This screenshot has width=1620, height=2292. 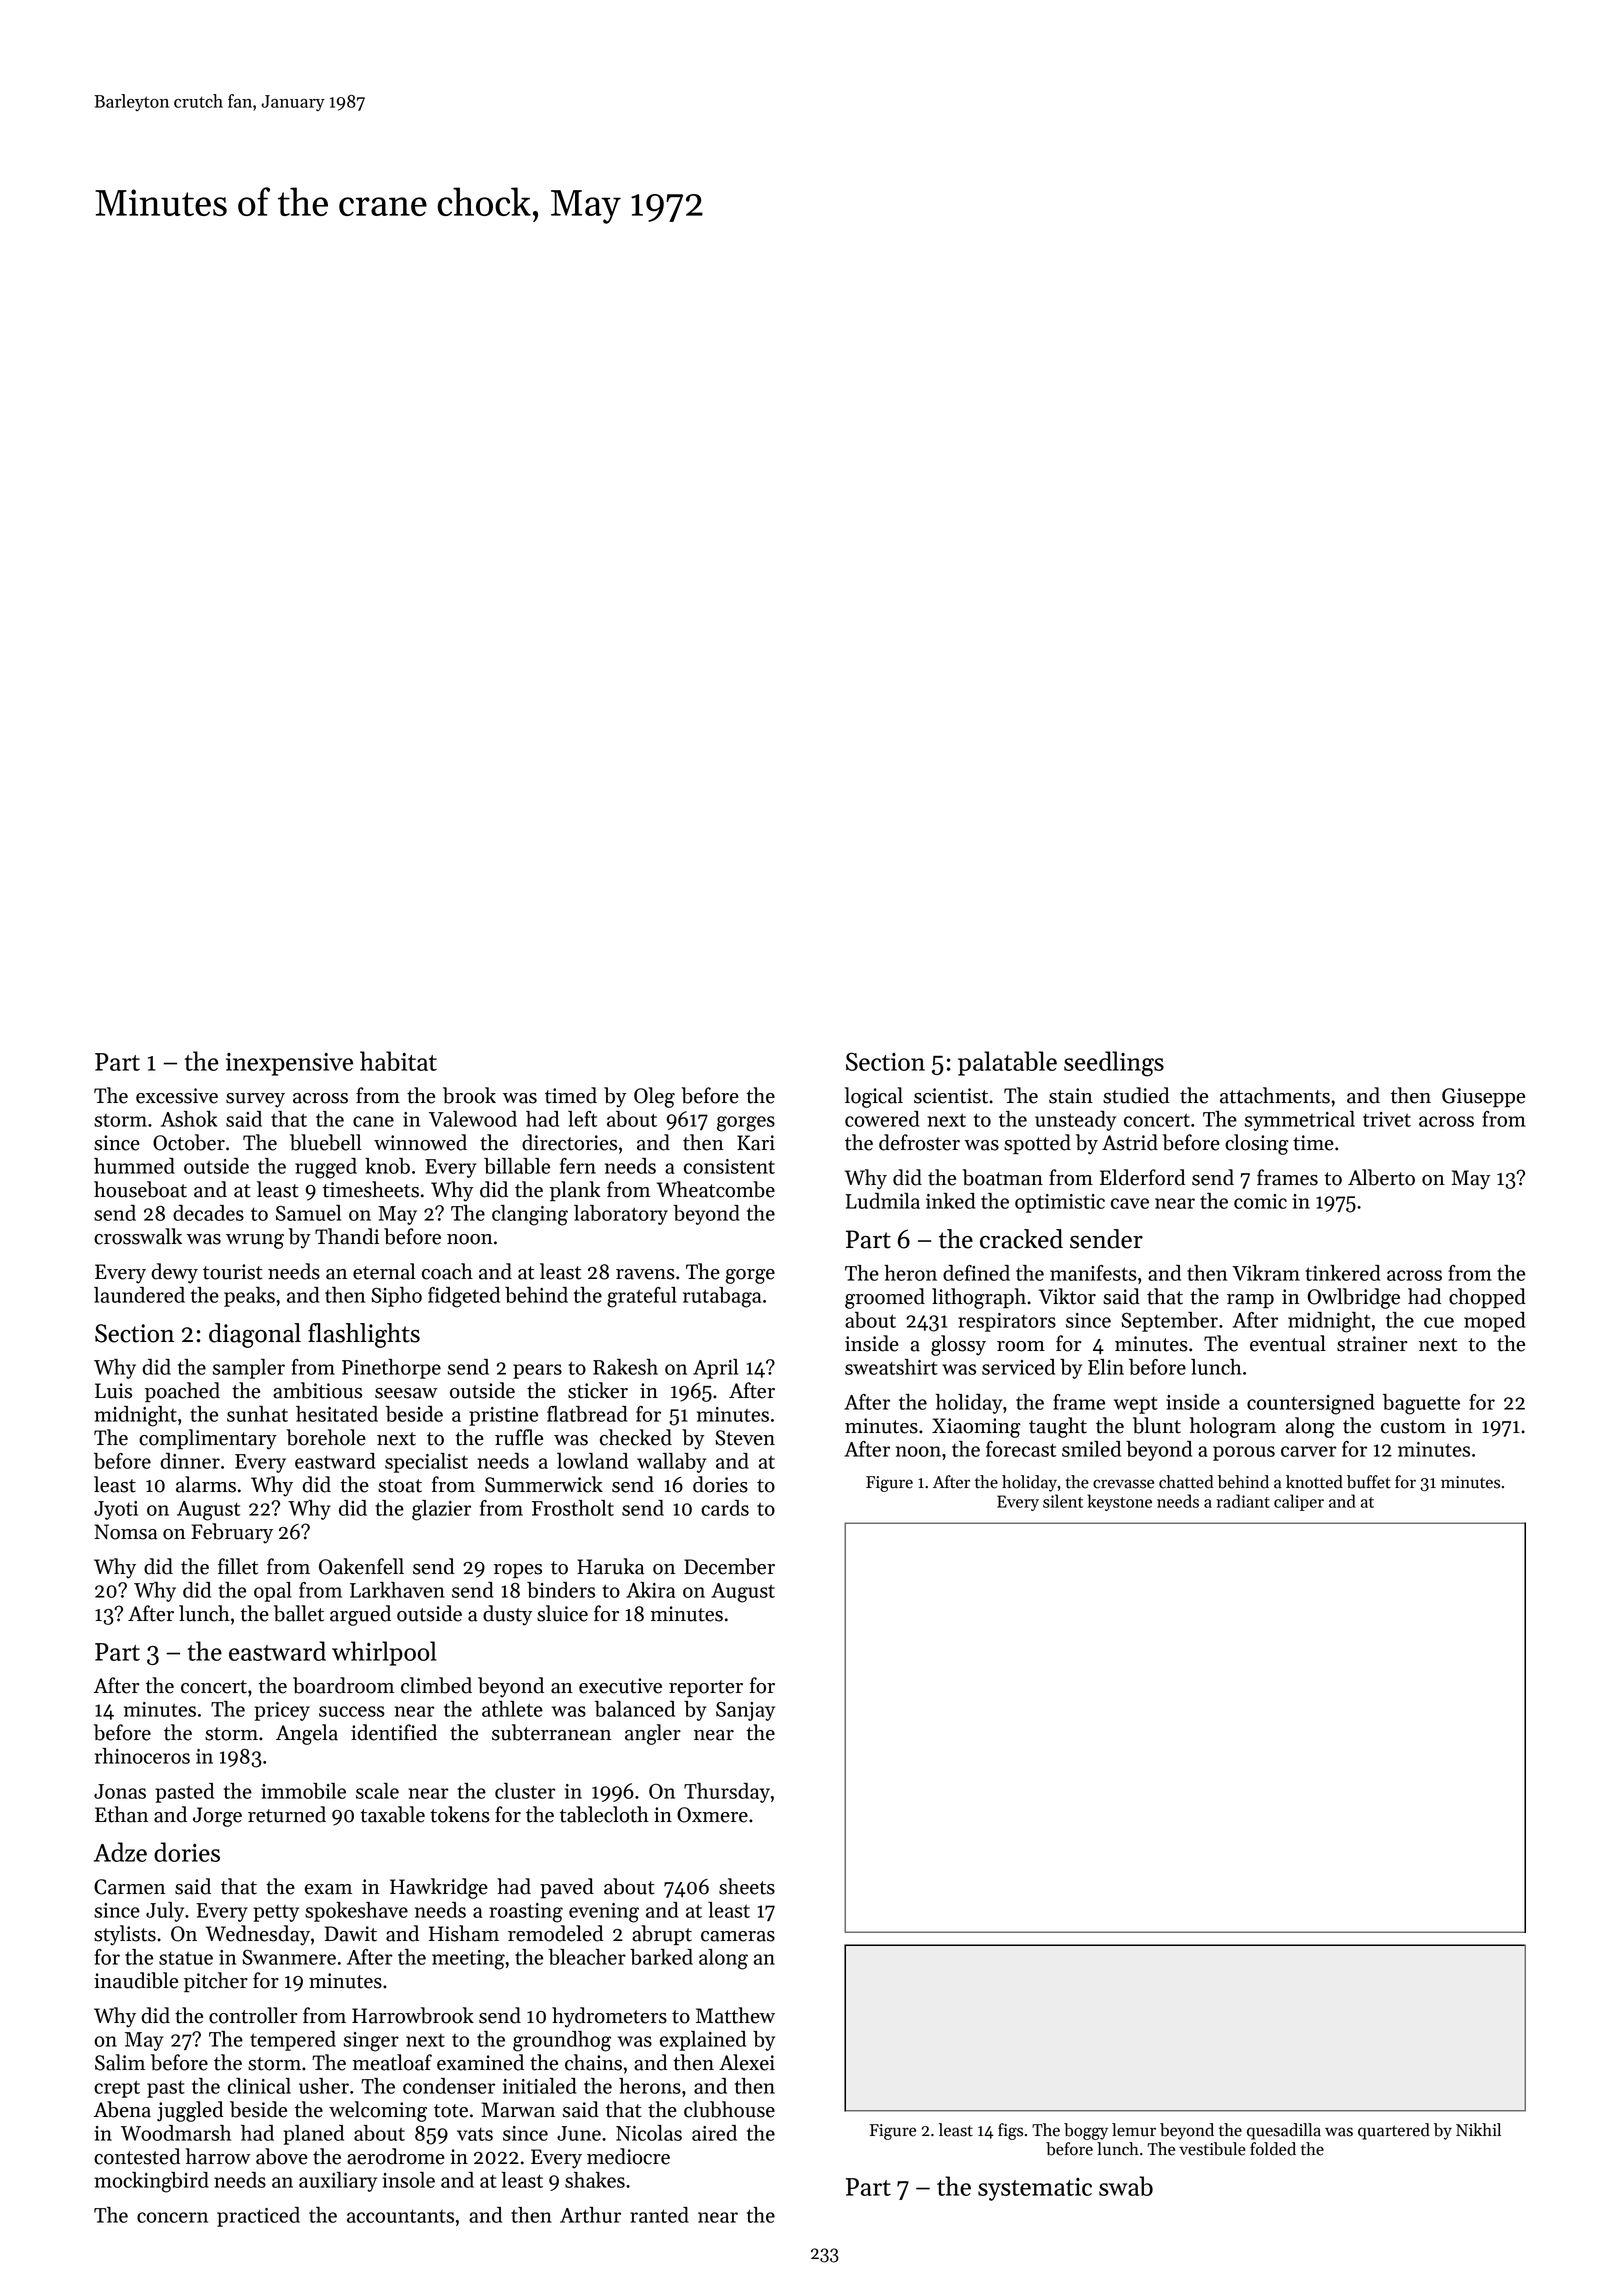 What do you see at coordinates (139, 1295) in the screenshot?
I see `laundered` at bounding box center [139, 1295].
